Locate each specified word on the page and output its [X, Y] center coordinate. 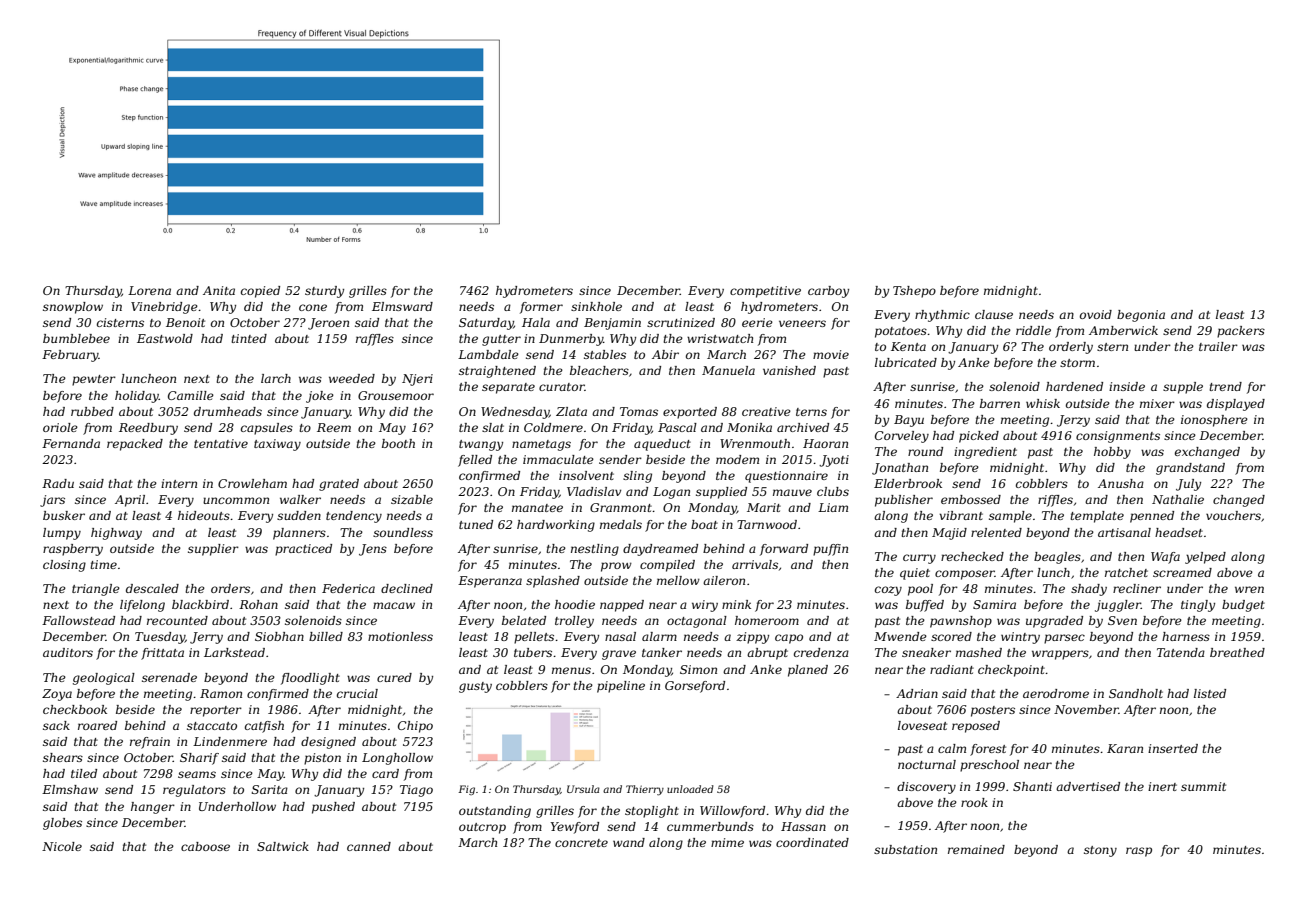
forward [784, 550]
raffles [375, 340]
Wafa [1165, 558]
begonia [1141, 316]
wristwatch [720, 338]
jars [52, 501]
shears [63, 757]
